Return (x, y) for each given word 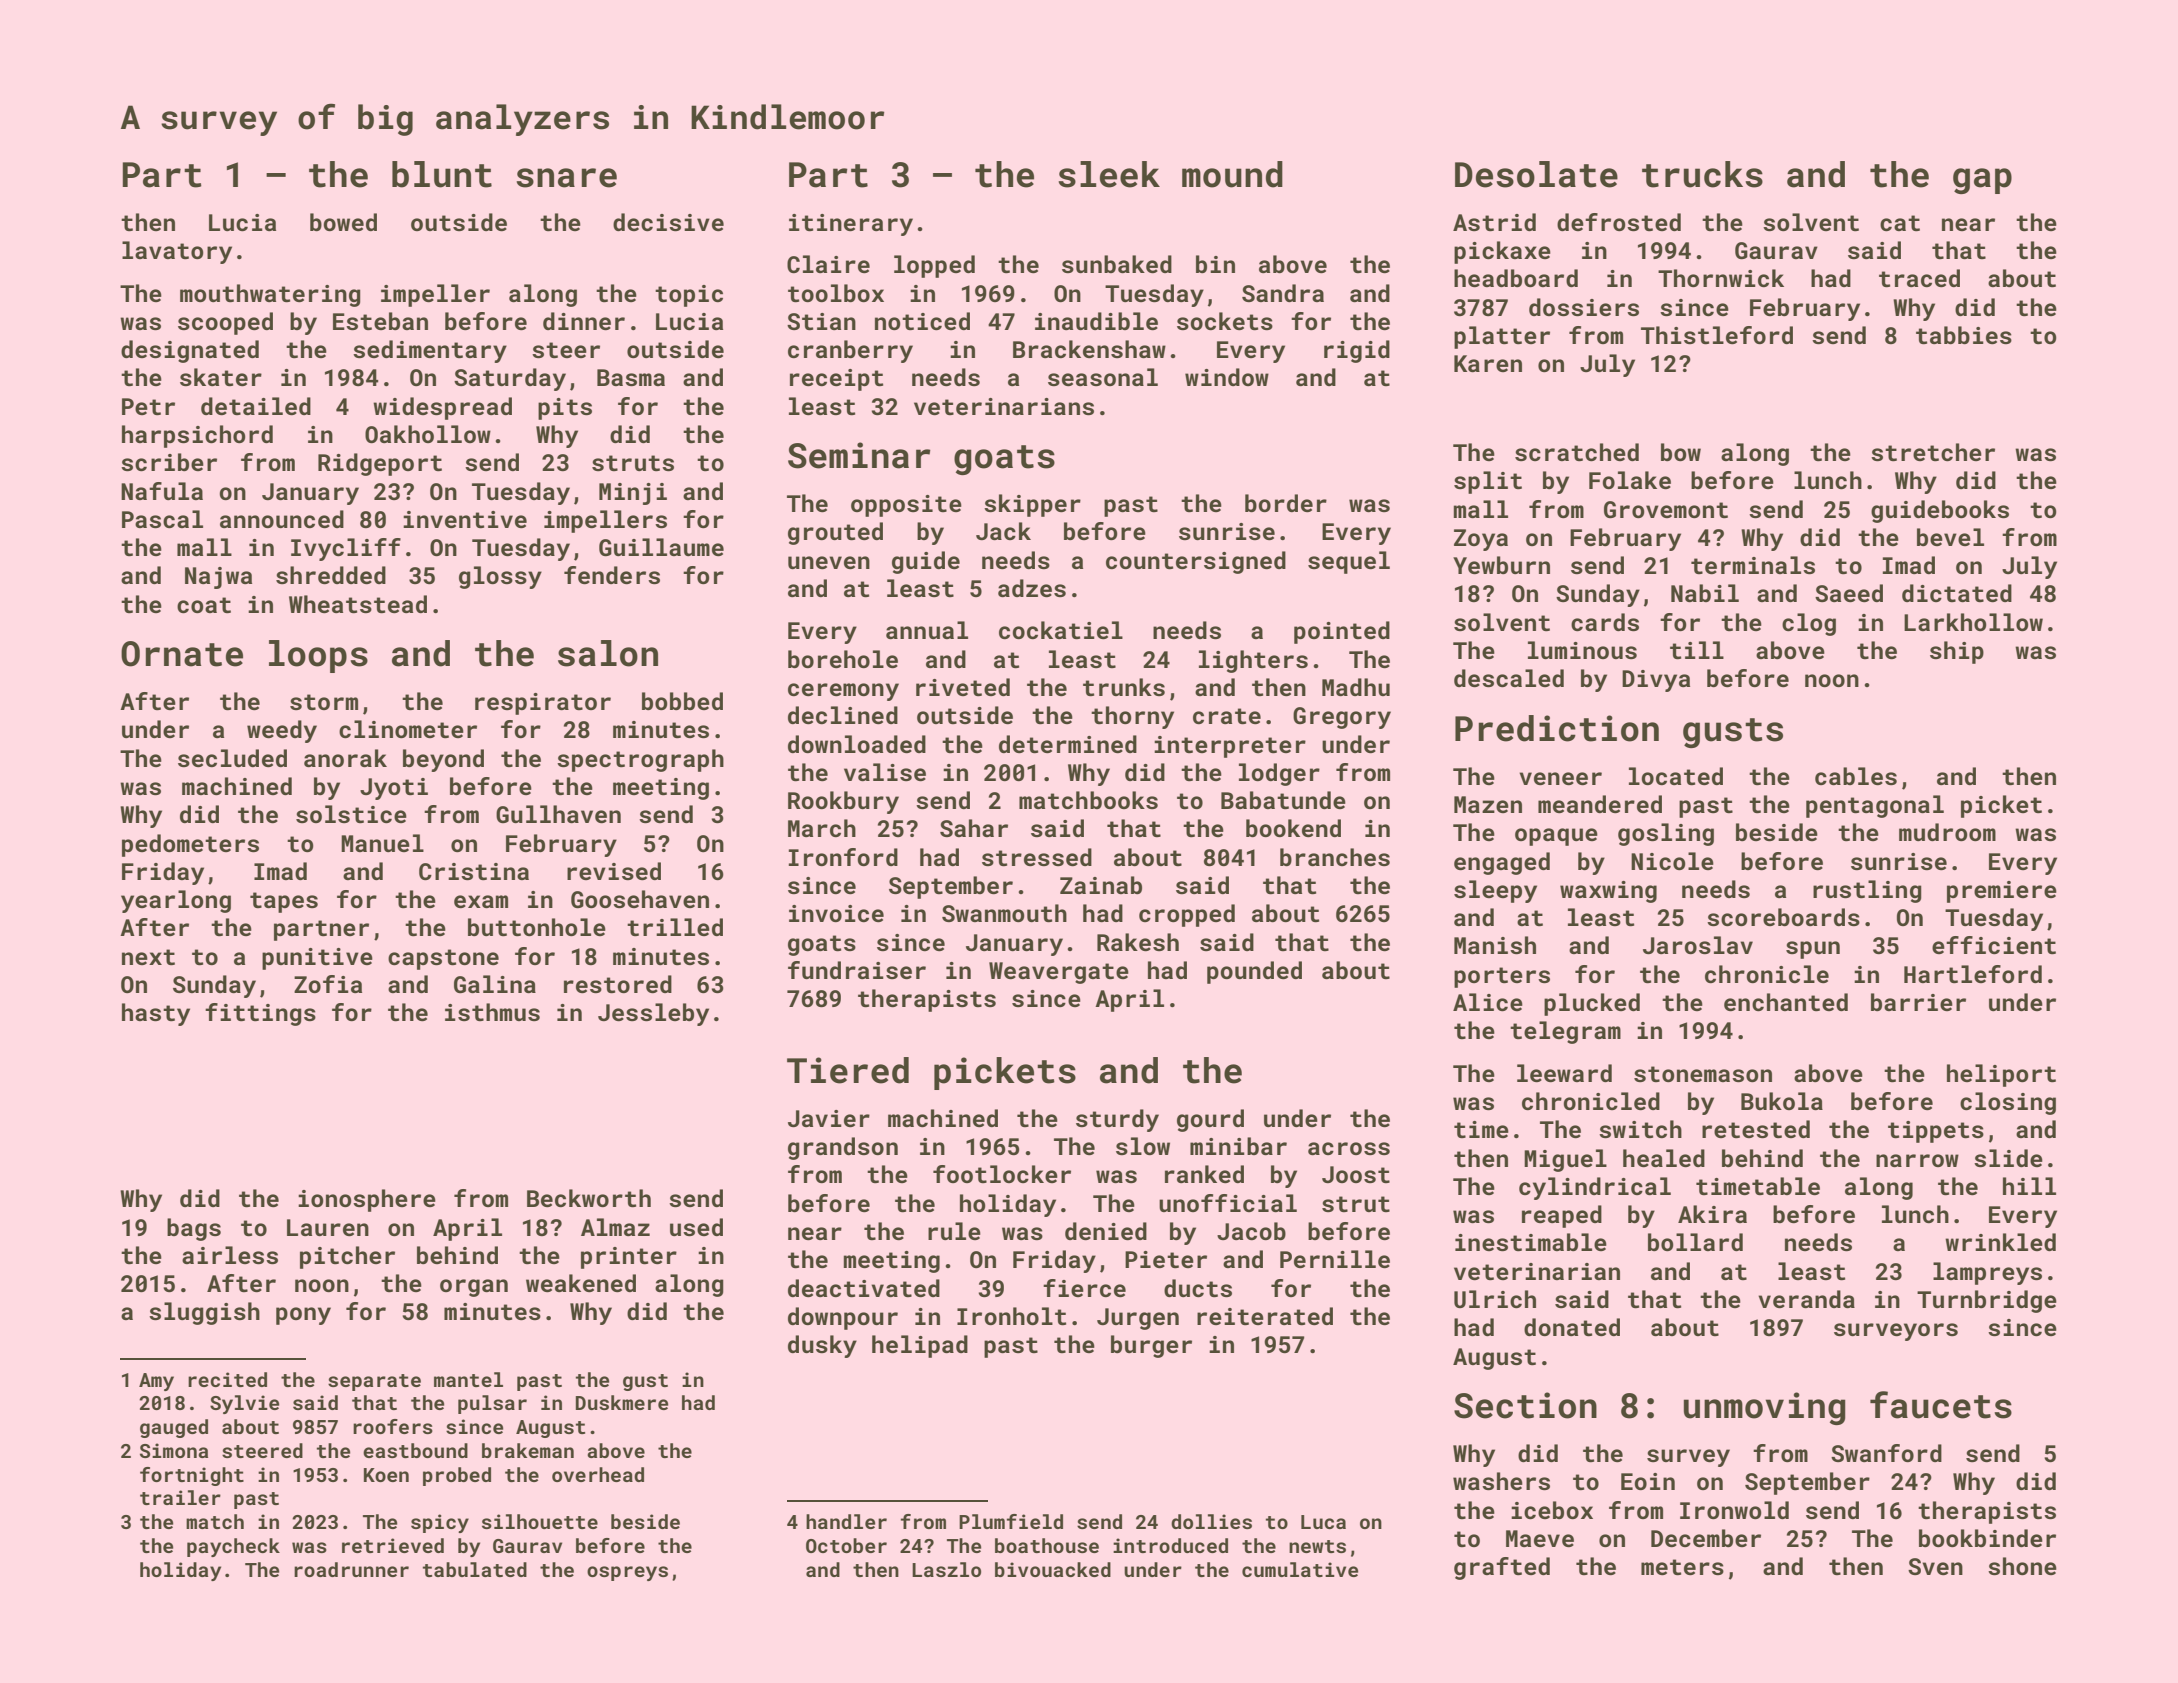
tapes (284, 902)
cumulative (1300, 1569)
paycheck (233, 1547)
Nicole (1672, 861)
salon (608, 653)
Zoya (1481, 540)
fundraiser (857, 970)
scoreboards (1783, 917)
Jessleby (653, 1014)
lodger (1279, 774)
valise (885, 772)
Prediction (1557, 728)
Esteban (380, 321)
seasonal (1103, 377)
